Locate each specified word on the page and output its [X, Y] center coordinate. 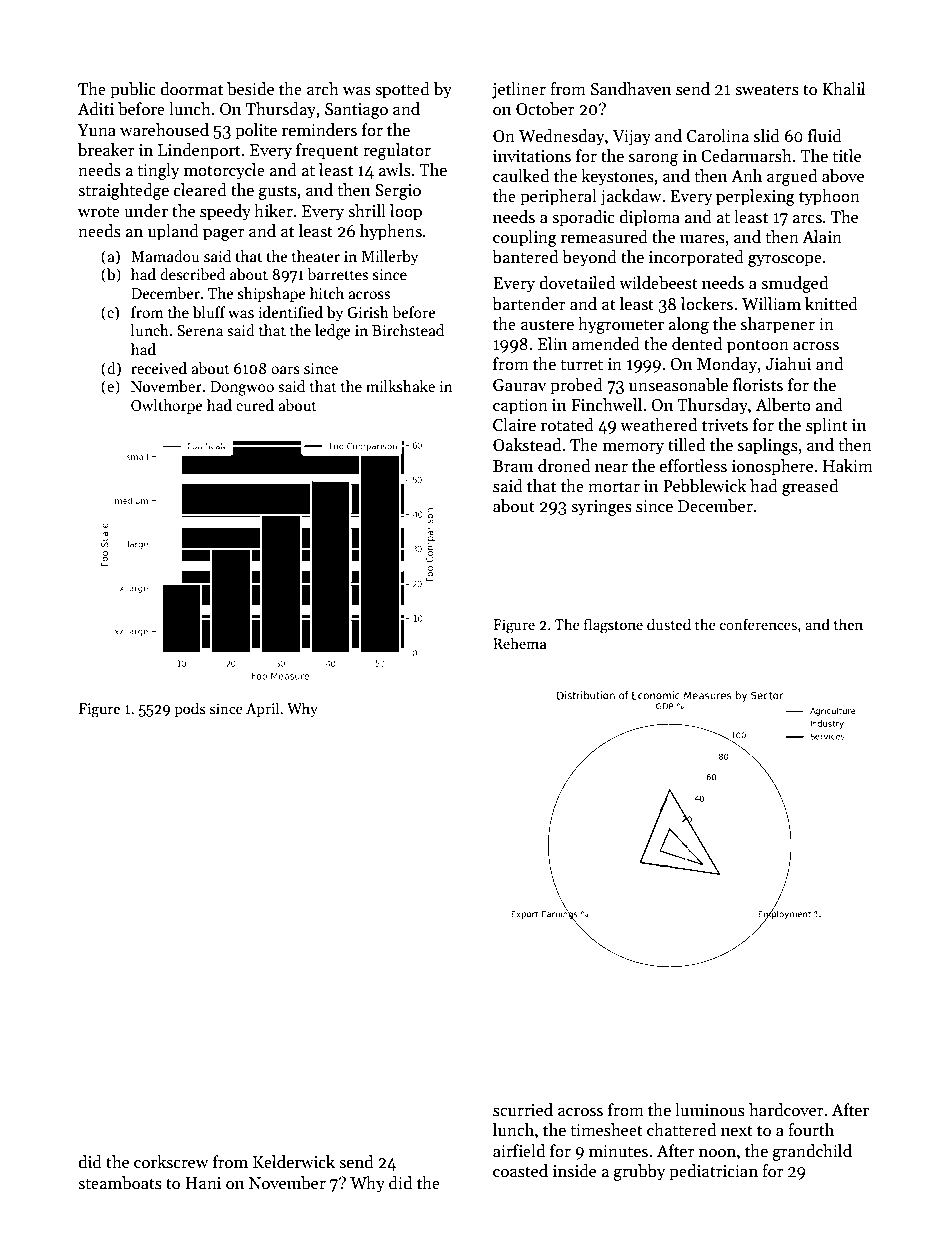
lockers [707, 304]
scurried [523, 1110]
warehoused [164, 130]
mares [702, 239]
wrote [99, 212]
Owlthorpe [167, 406]
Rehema [520, 643]
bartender [529, 304]
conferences [758, 624]
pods [190, 709]
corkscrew [171, 1162]
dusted [669, 624]
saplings [768, 446]
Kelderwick [294, 1162]
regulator [397, 151]
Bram [513, 466]
